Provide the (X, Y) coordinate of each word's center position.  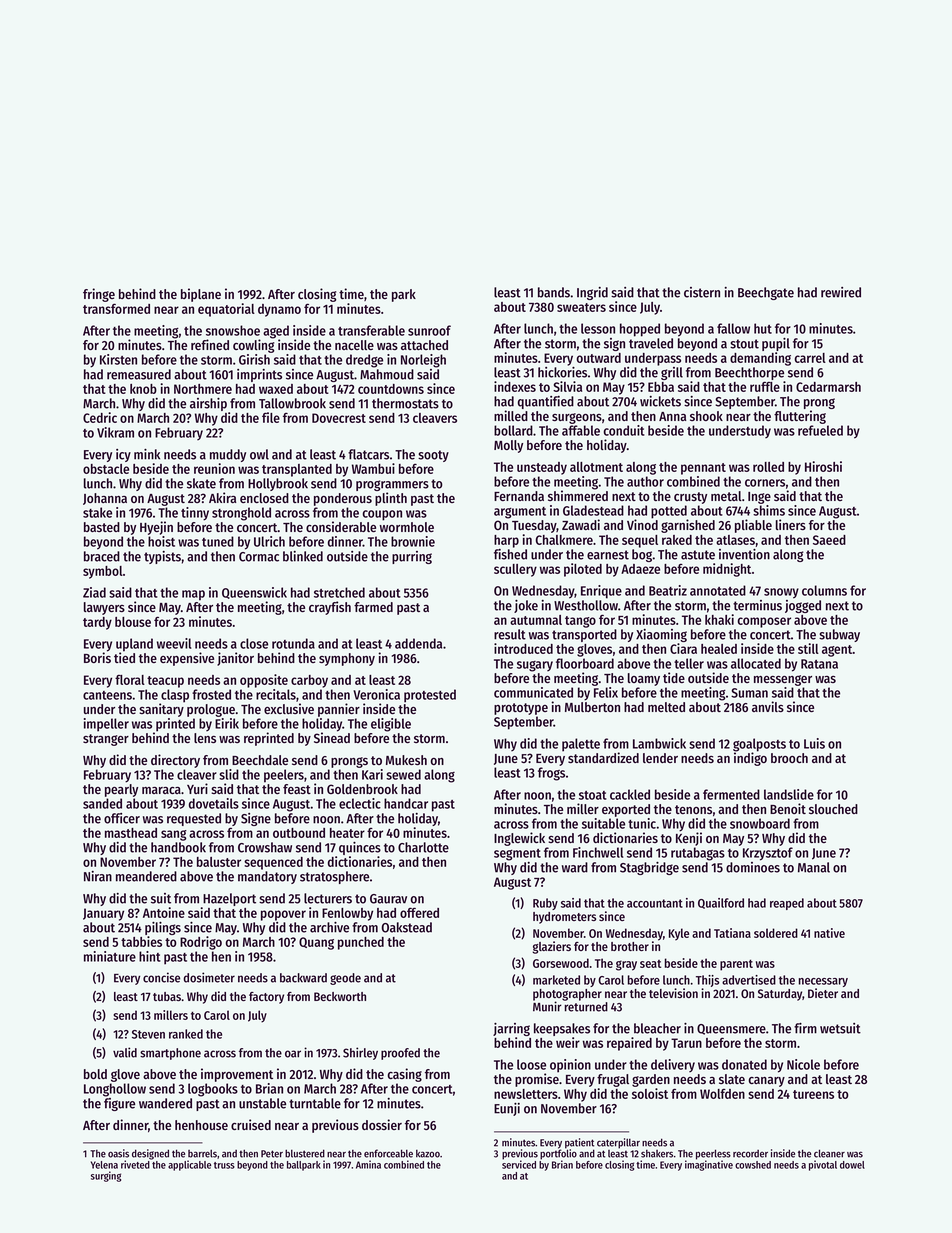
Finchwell (598, 852)
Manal (814, 867)
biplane (201, 295)
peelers (284, 776)
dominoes (753, 867)
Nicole (803, 1064)
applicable (189, 1165)
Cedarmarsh (828, 387)
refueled (820, 430)
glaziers (552, 947)
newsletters (526, 1094)
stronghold (241, 514)
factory (266, 998)
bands (554, 292)
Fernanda (519, 496)
